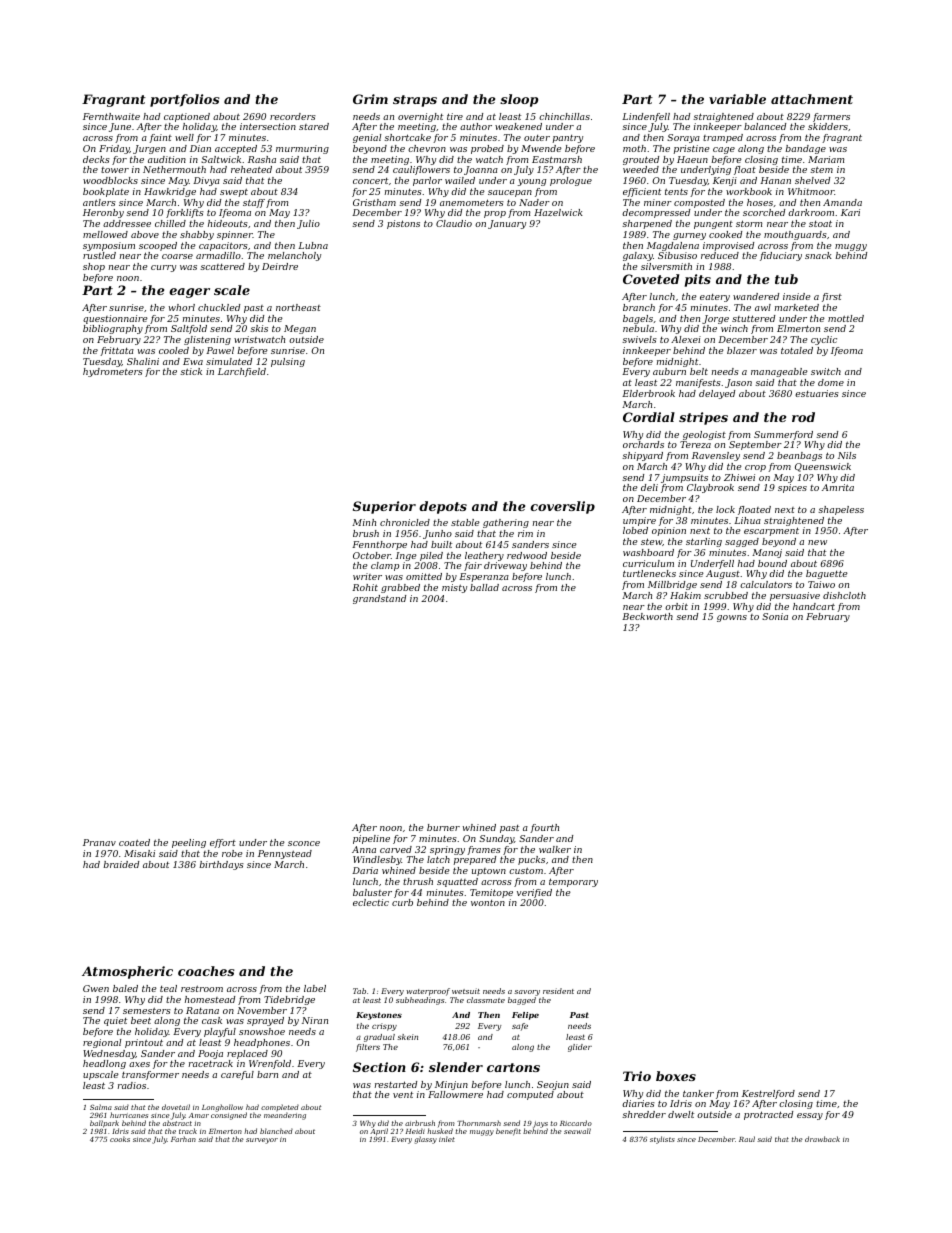 Image resolution: width=952 pixels, height=1233 pixels. I want to click on depots, so click(443, 507).
